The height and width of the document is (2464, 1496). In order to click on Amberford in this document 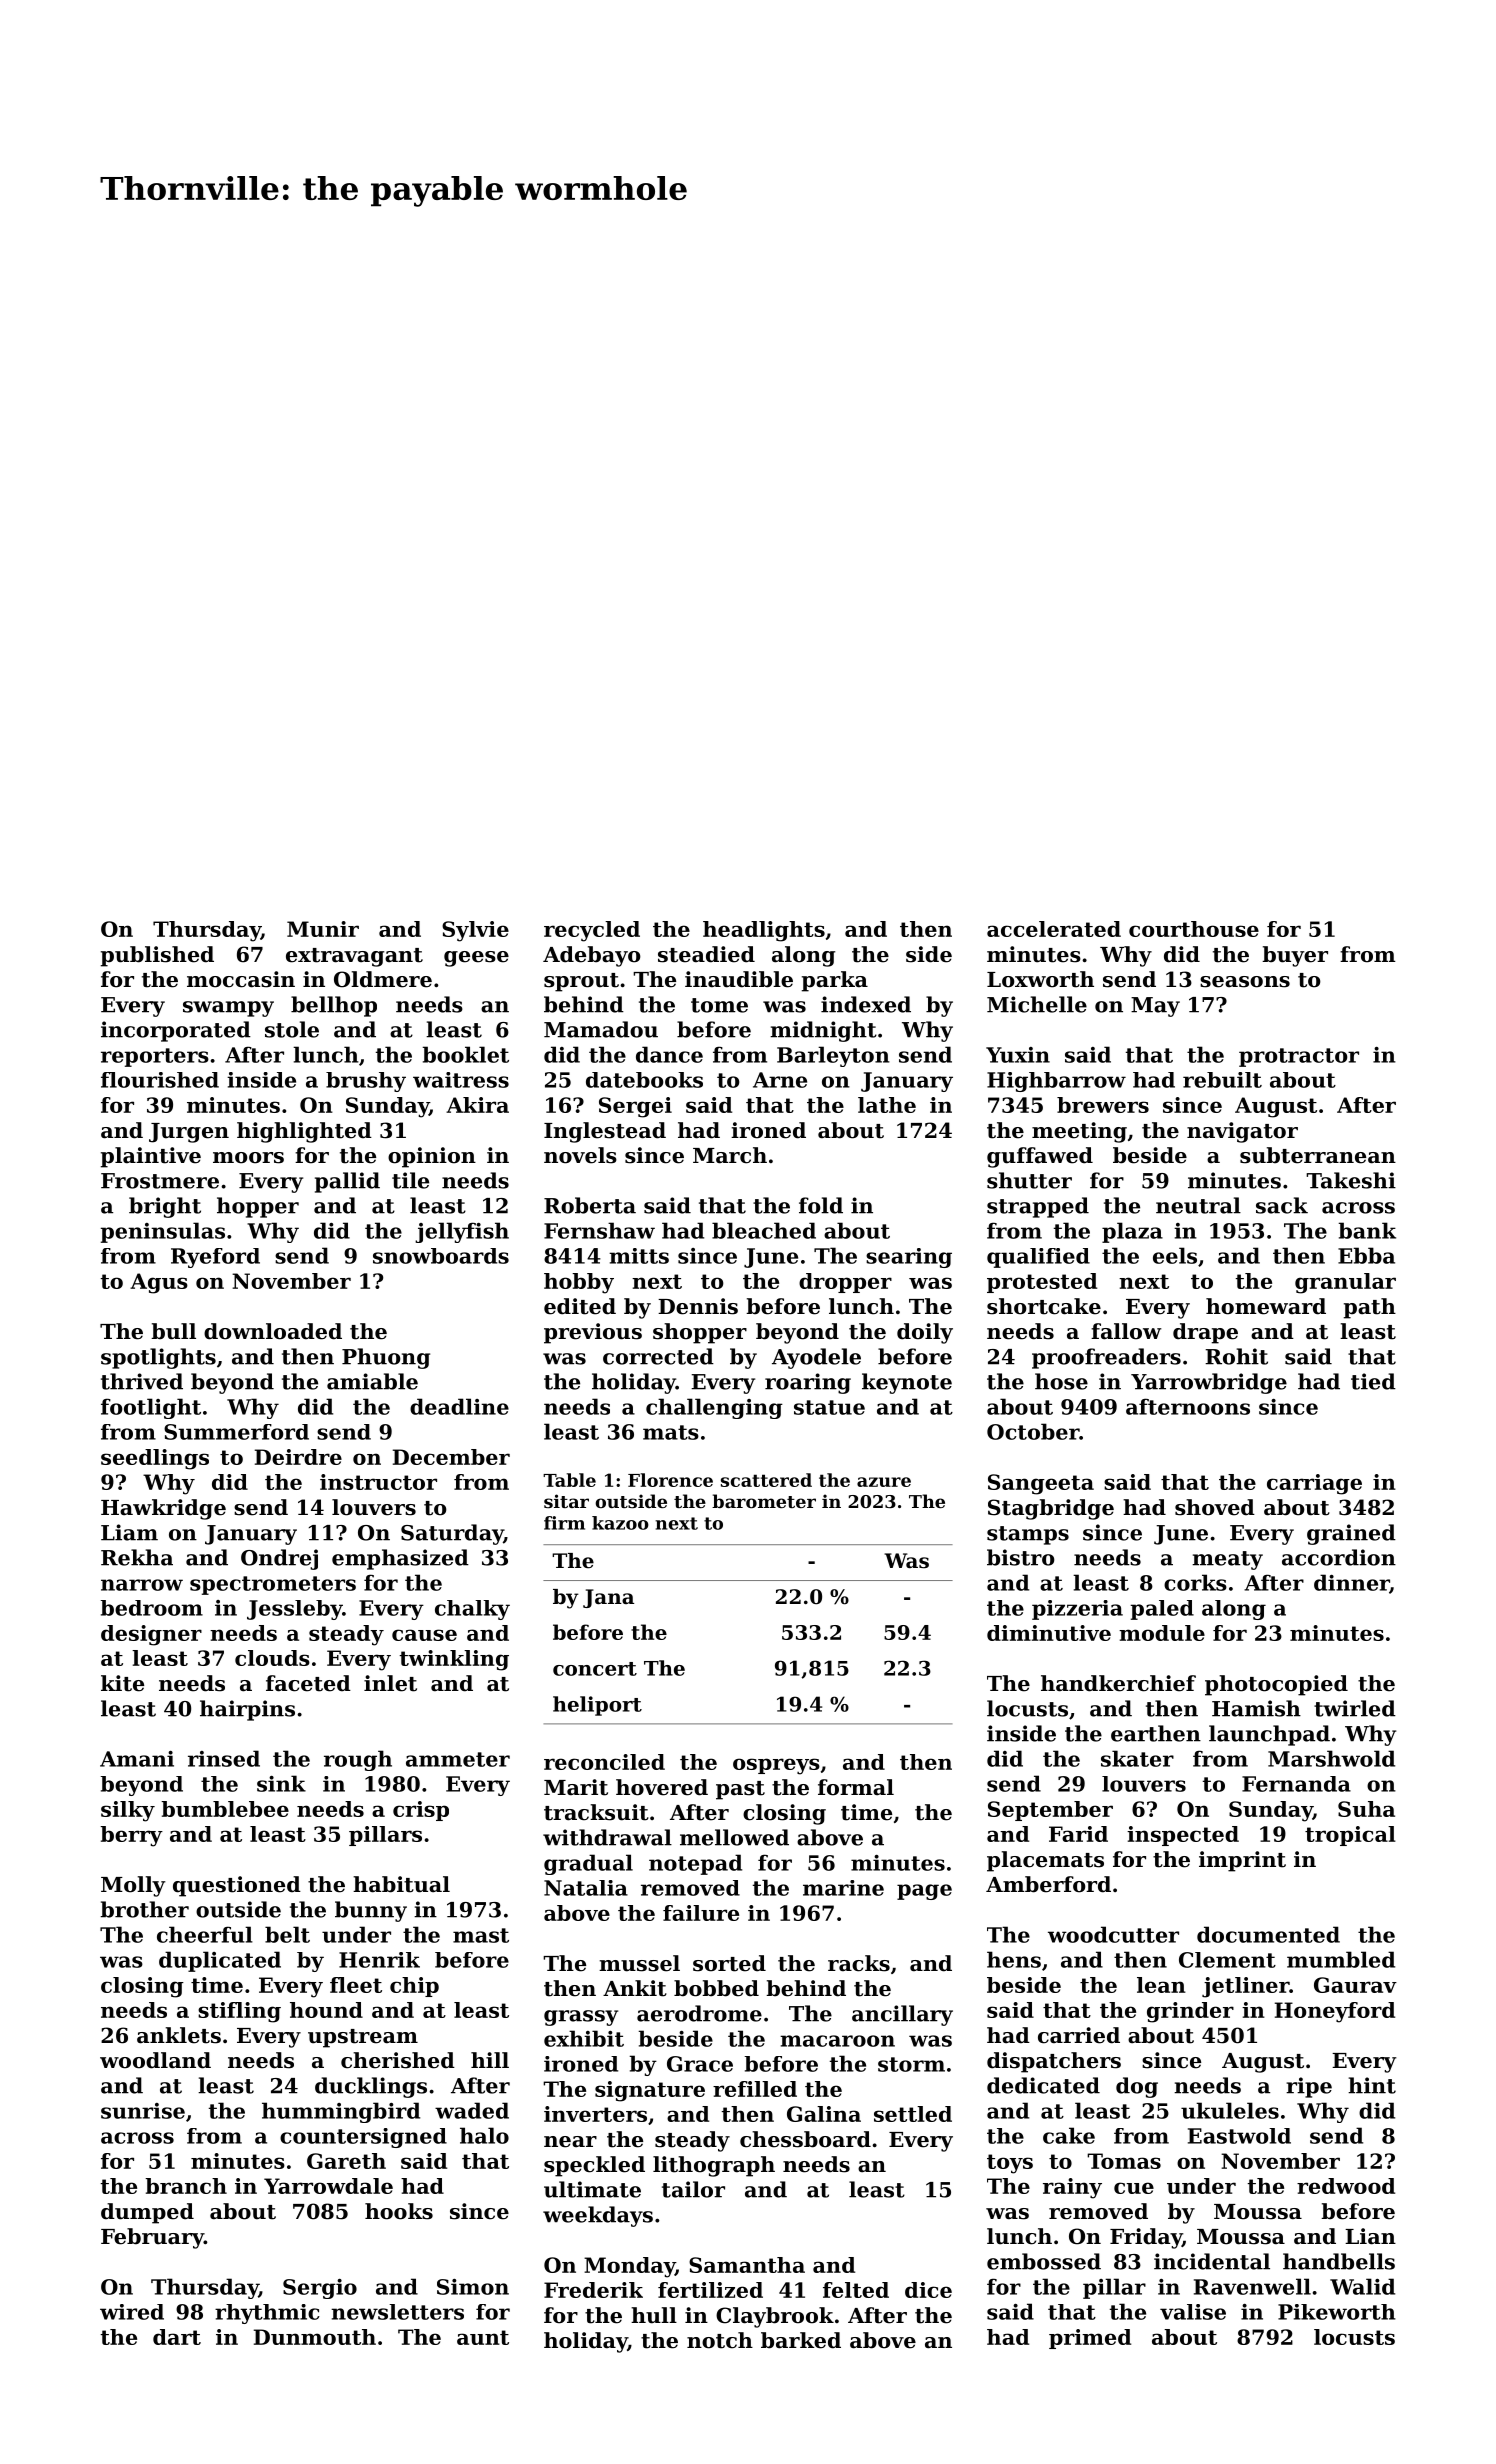, I will do `click(1048, 1884)`.
